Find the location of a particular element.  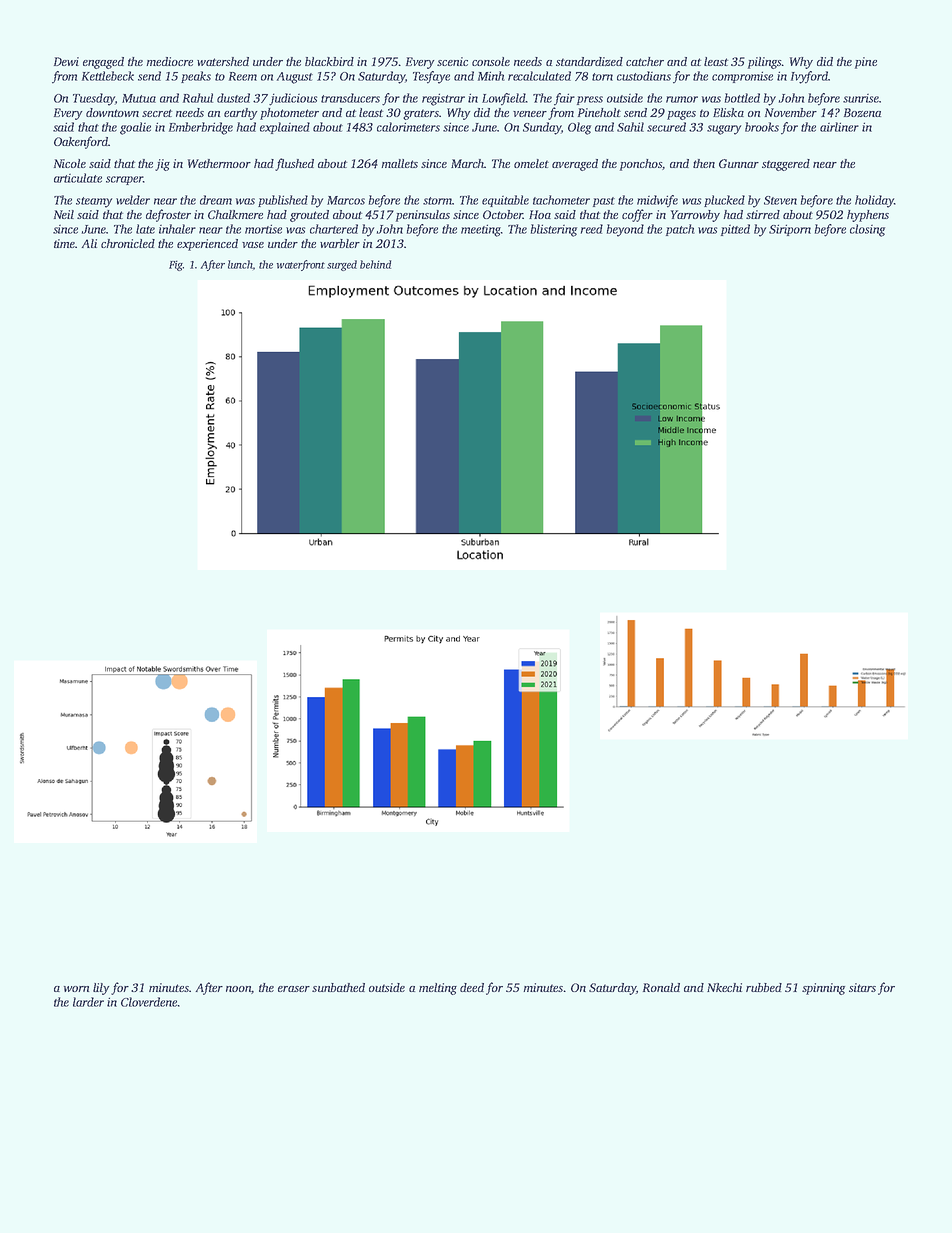

patch is located at coordinates (680, 230).
